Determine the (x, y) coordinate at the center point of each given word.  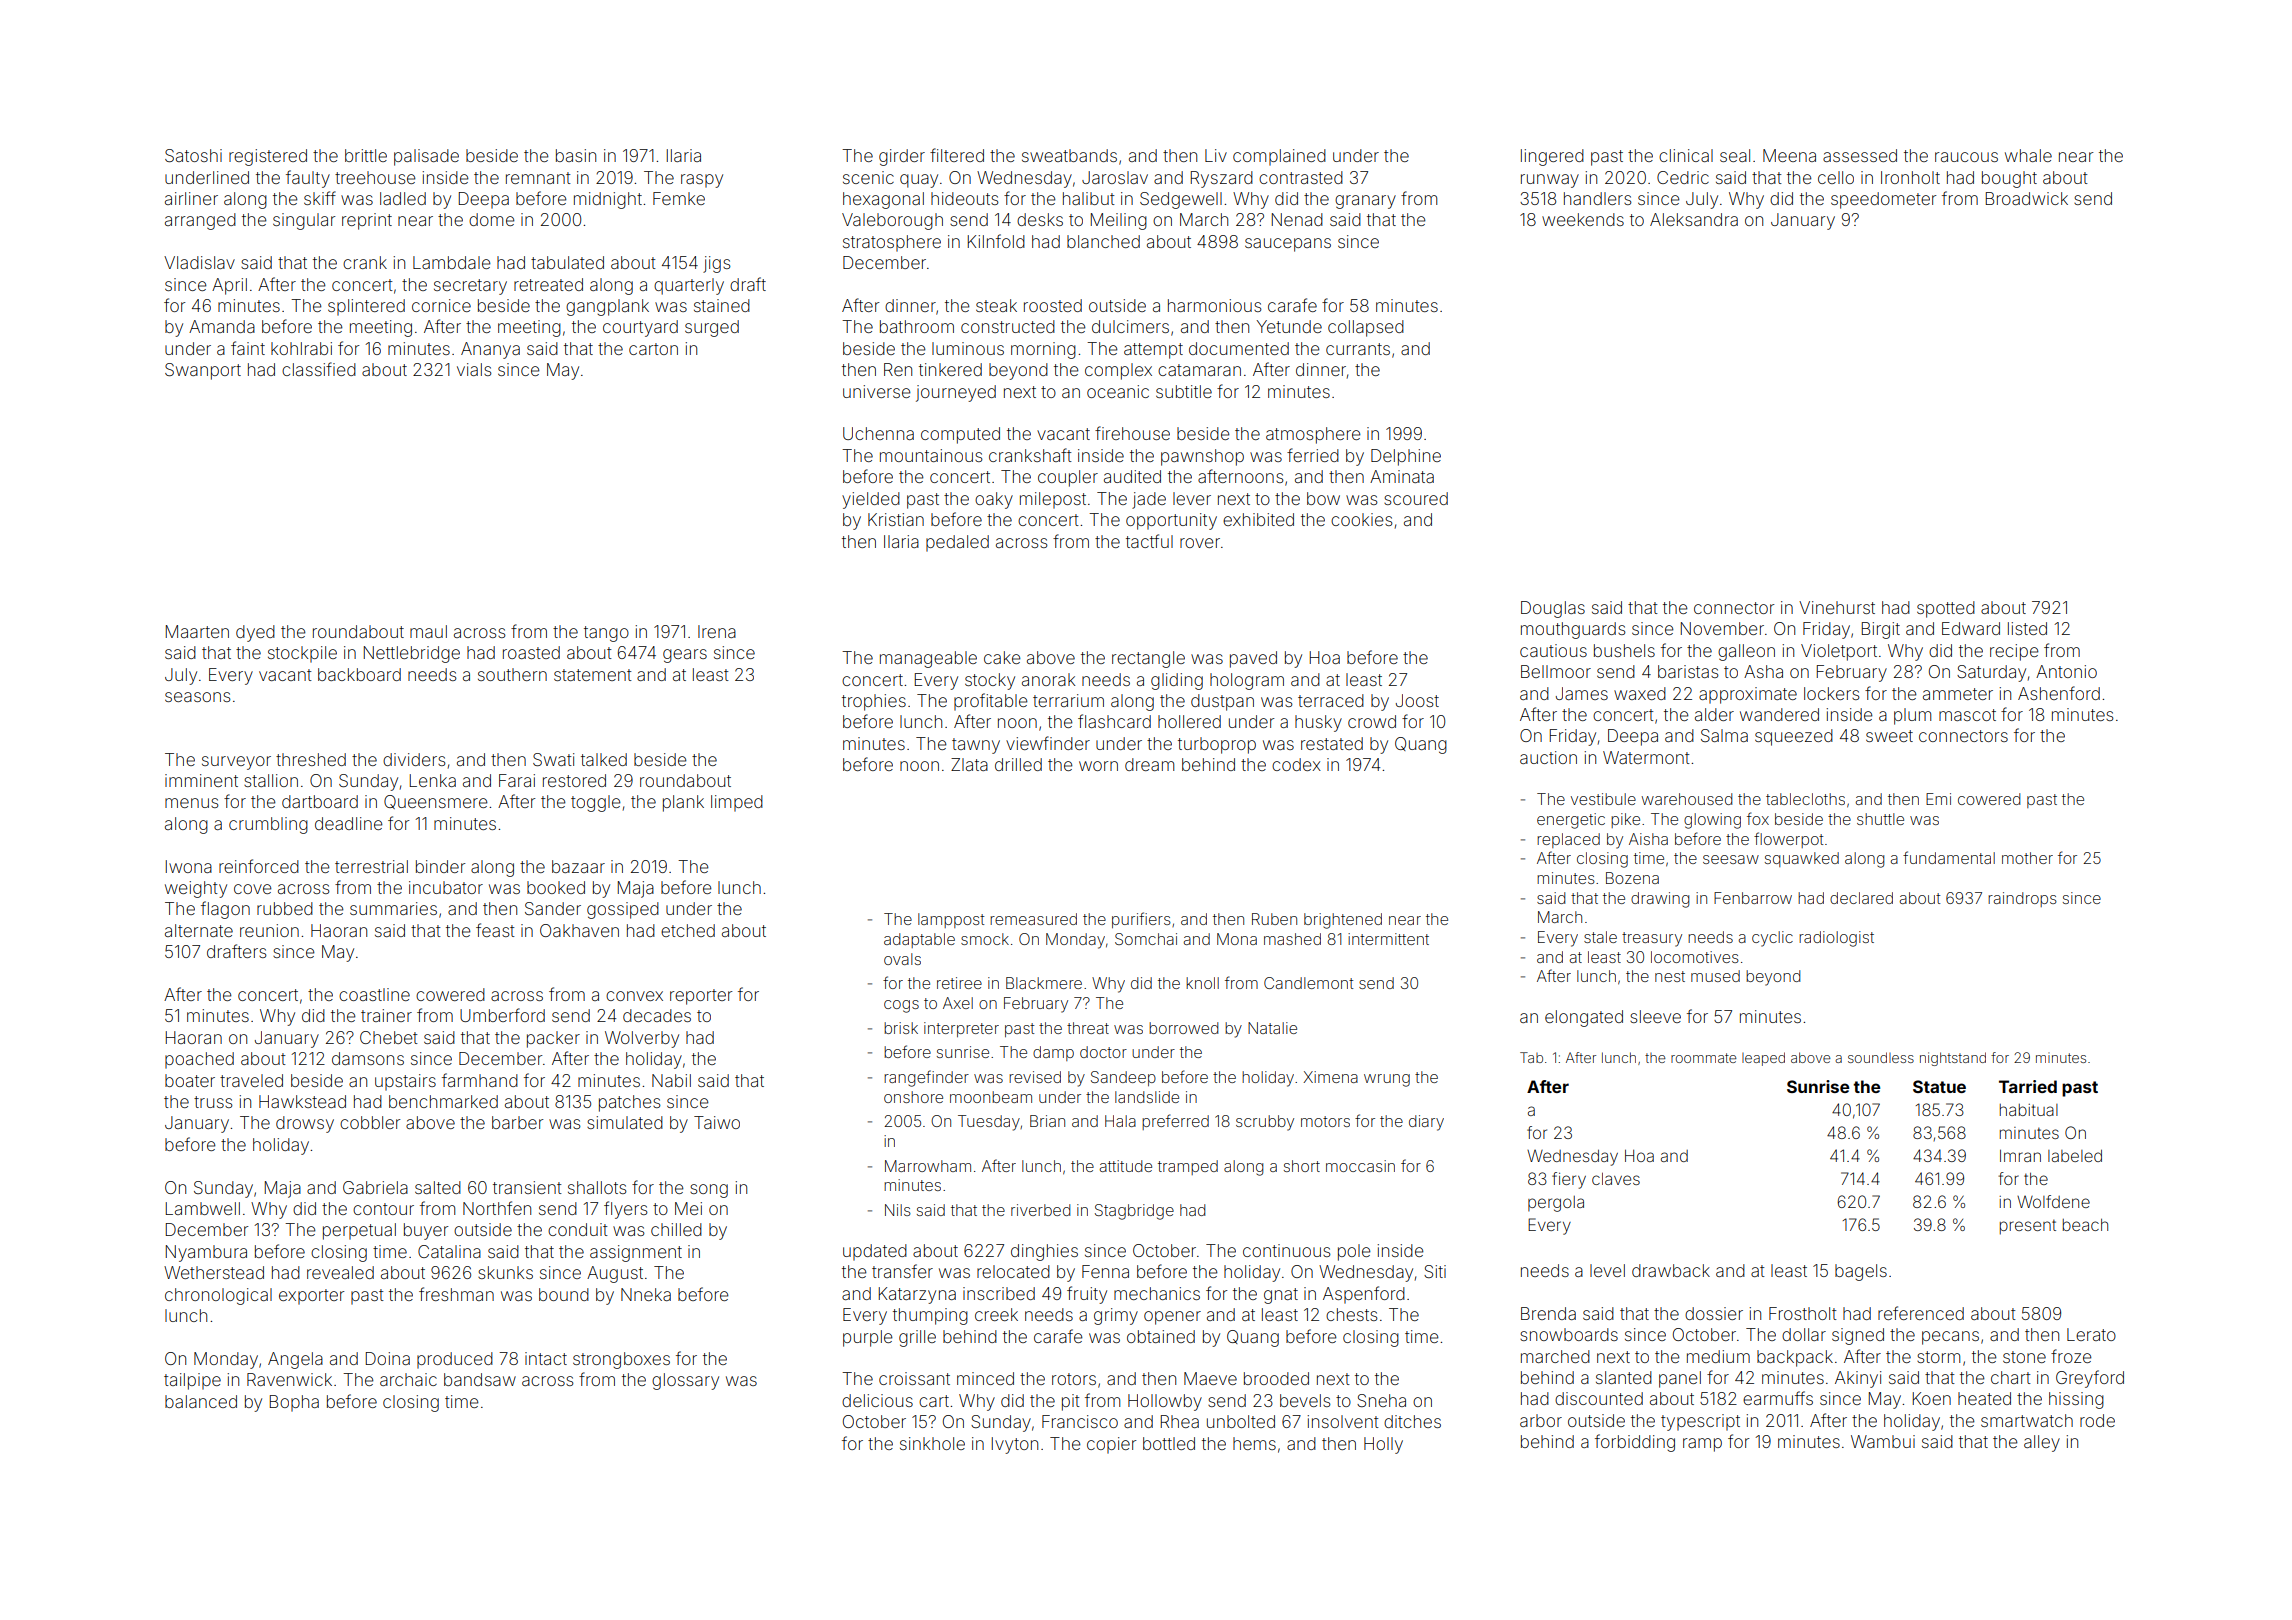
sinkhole (932, 1443)
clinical (1686, 155)
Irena (717, 631)
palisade (426, 157)
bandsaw (480, 1379)
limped (737, 803)
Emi (1938, 799)
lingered (1552, 157)
